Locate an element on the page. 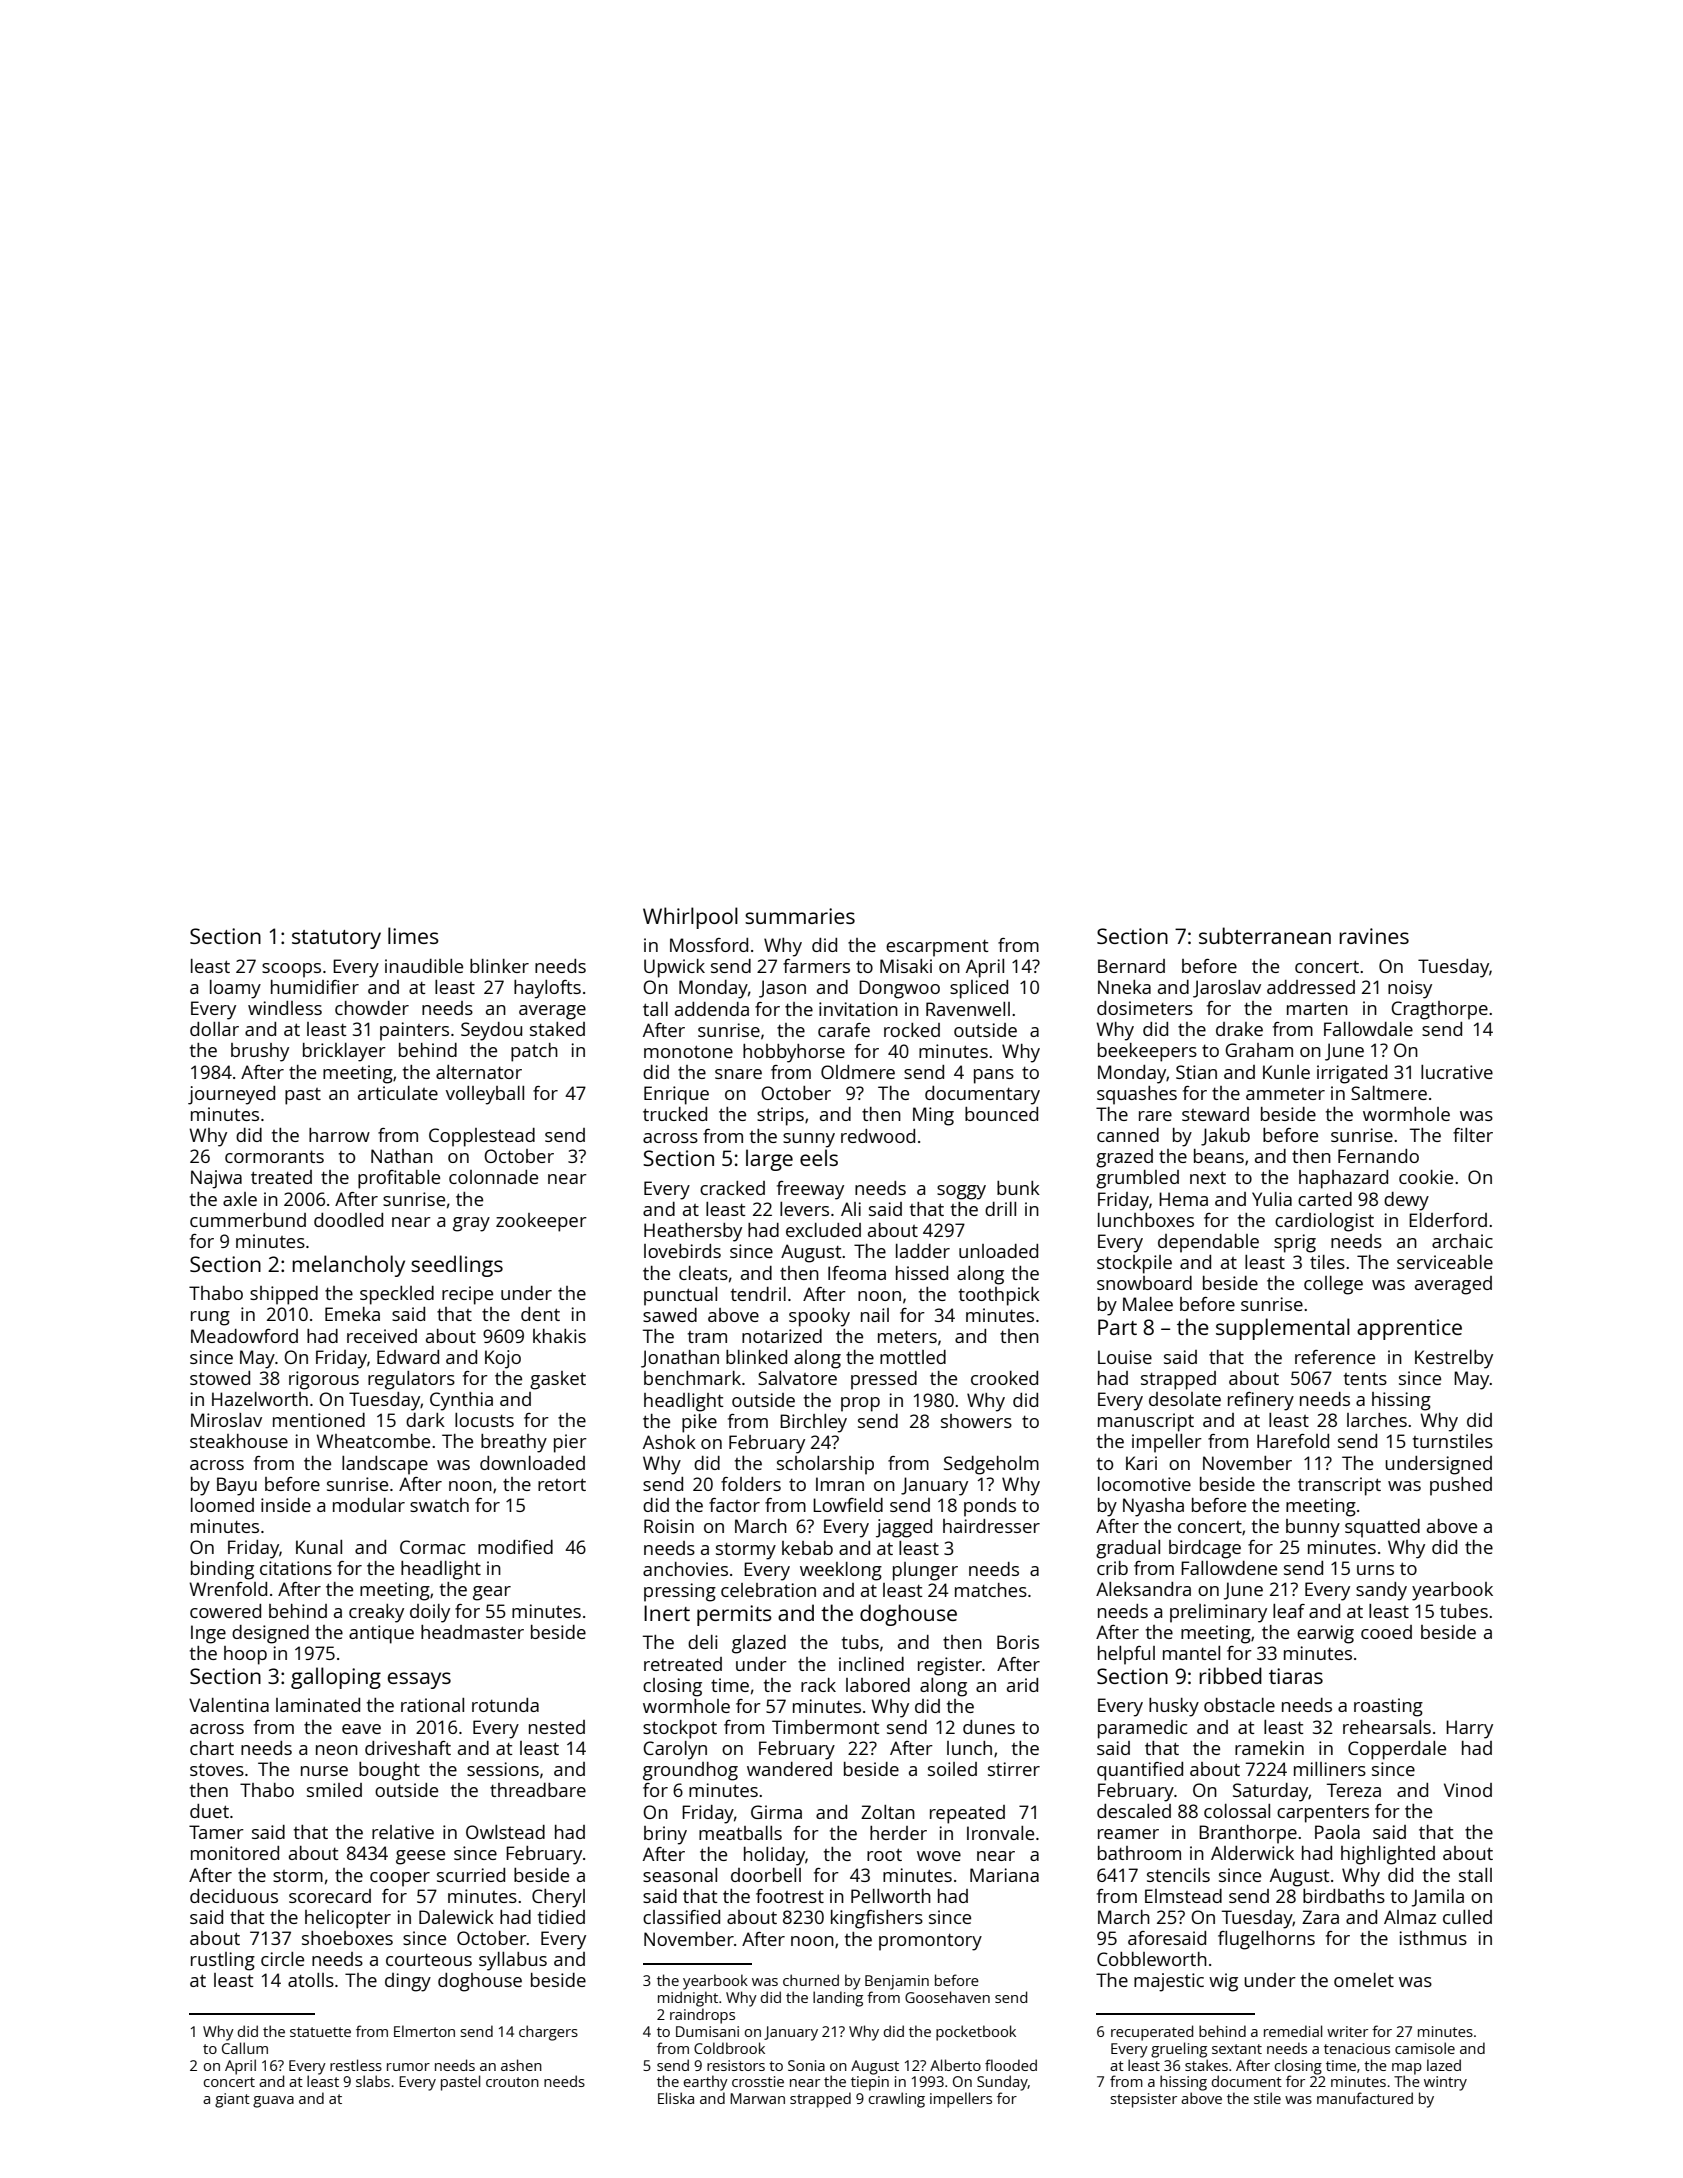  sprig is located at coordinates (1295, 1243).
